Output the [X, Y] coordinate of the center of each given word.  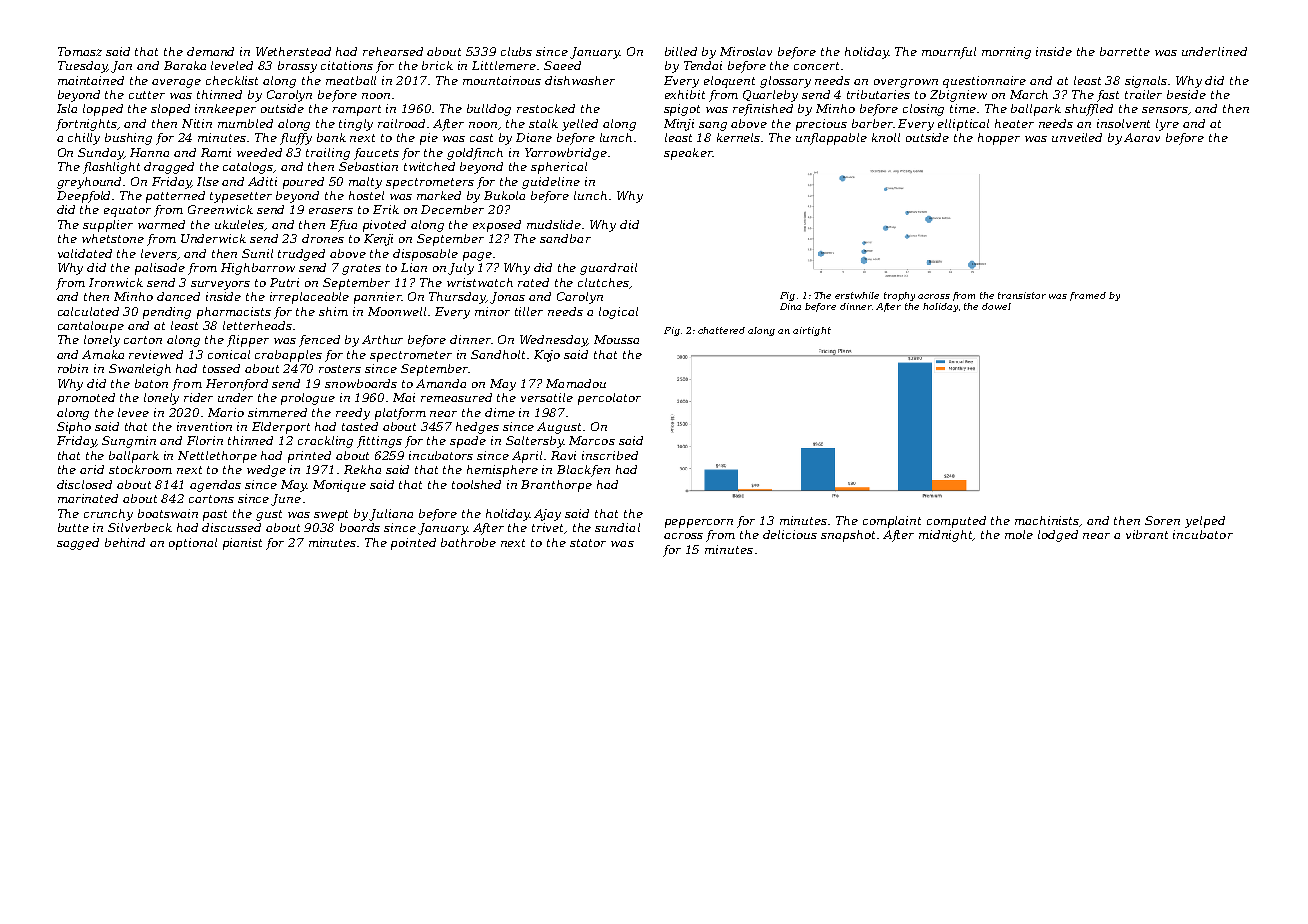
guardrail [608, 269]
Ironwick [116, 282]
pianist [242, 544]
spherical [559, 168]
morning [1006, 53]
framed [1088, 296]
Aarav [1142, 137]
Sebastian [368, 166]
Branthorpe [556, 486]
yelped [1205, 522]
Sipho [74, 428]
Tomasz [80, 51]
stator [588, 543]
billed [681, 51]
